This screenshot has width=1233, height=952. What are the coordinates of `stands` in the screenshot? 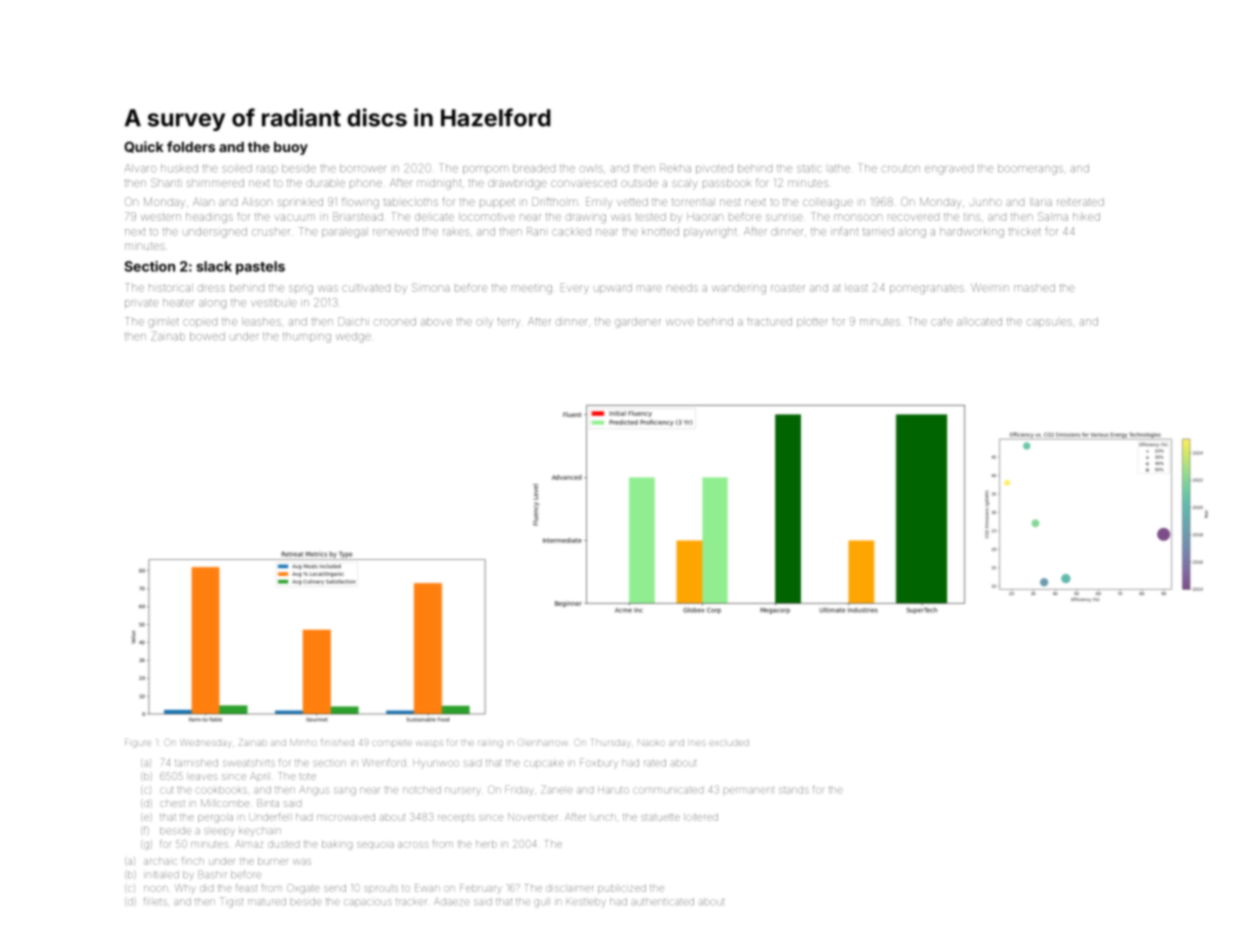 It's located at (794, 790).
